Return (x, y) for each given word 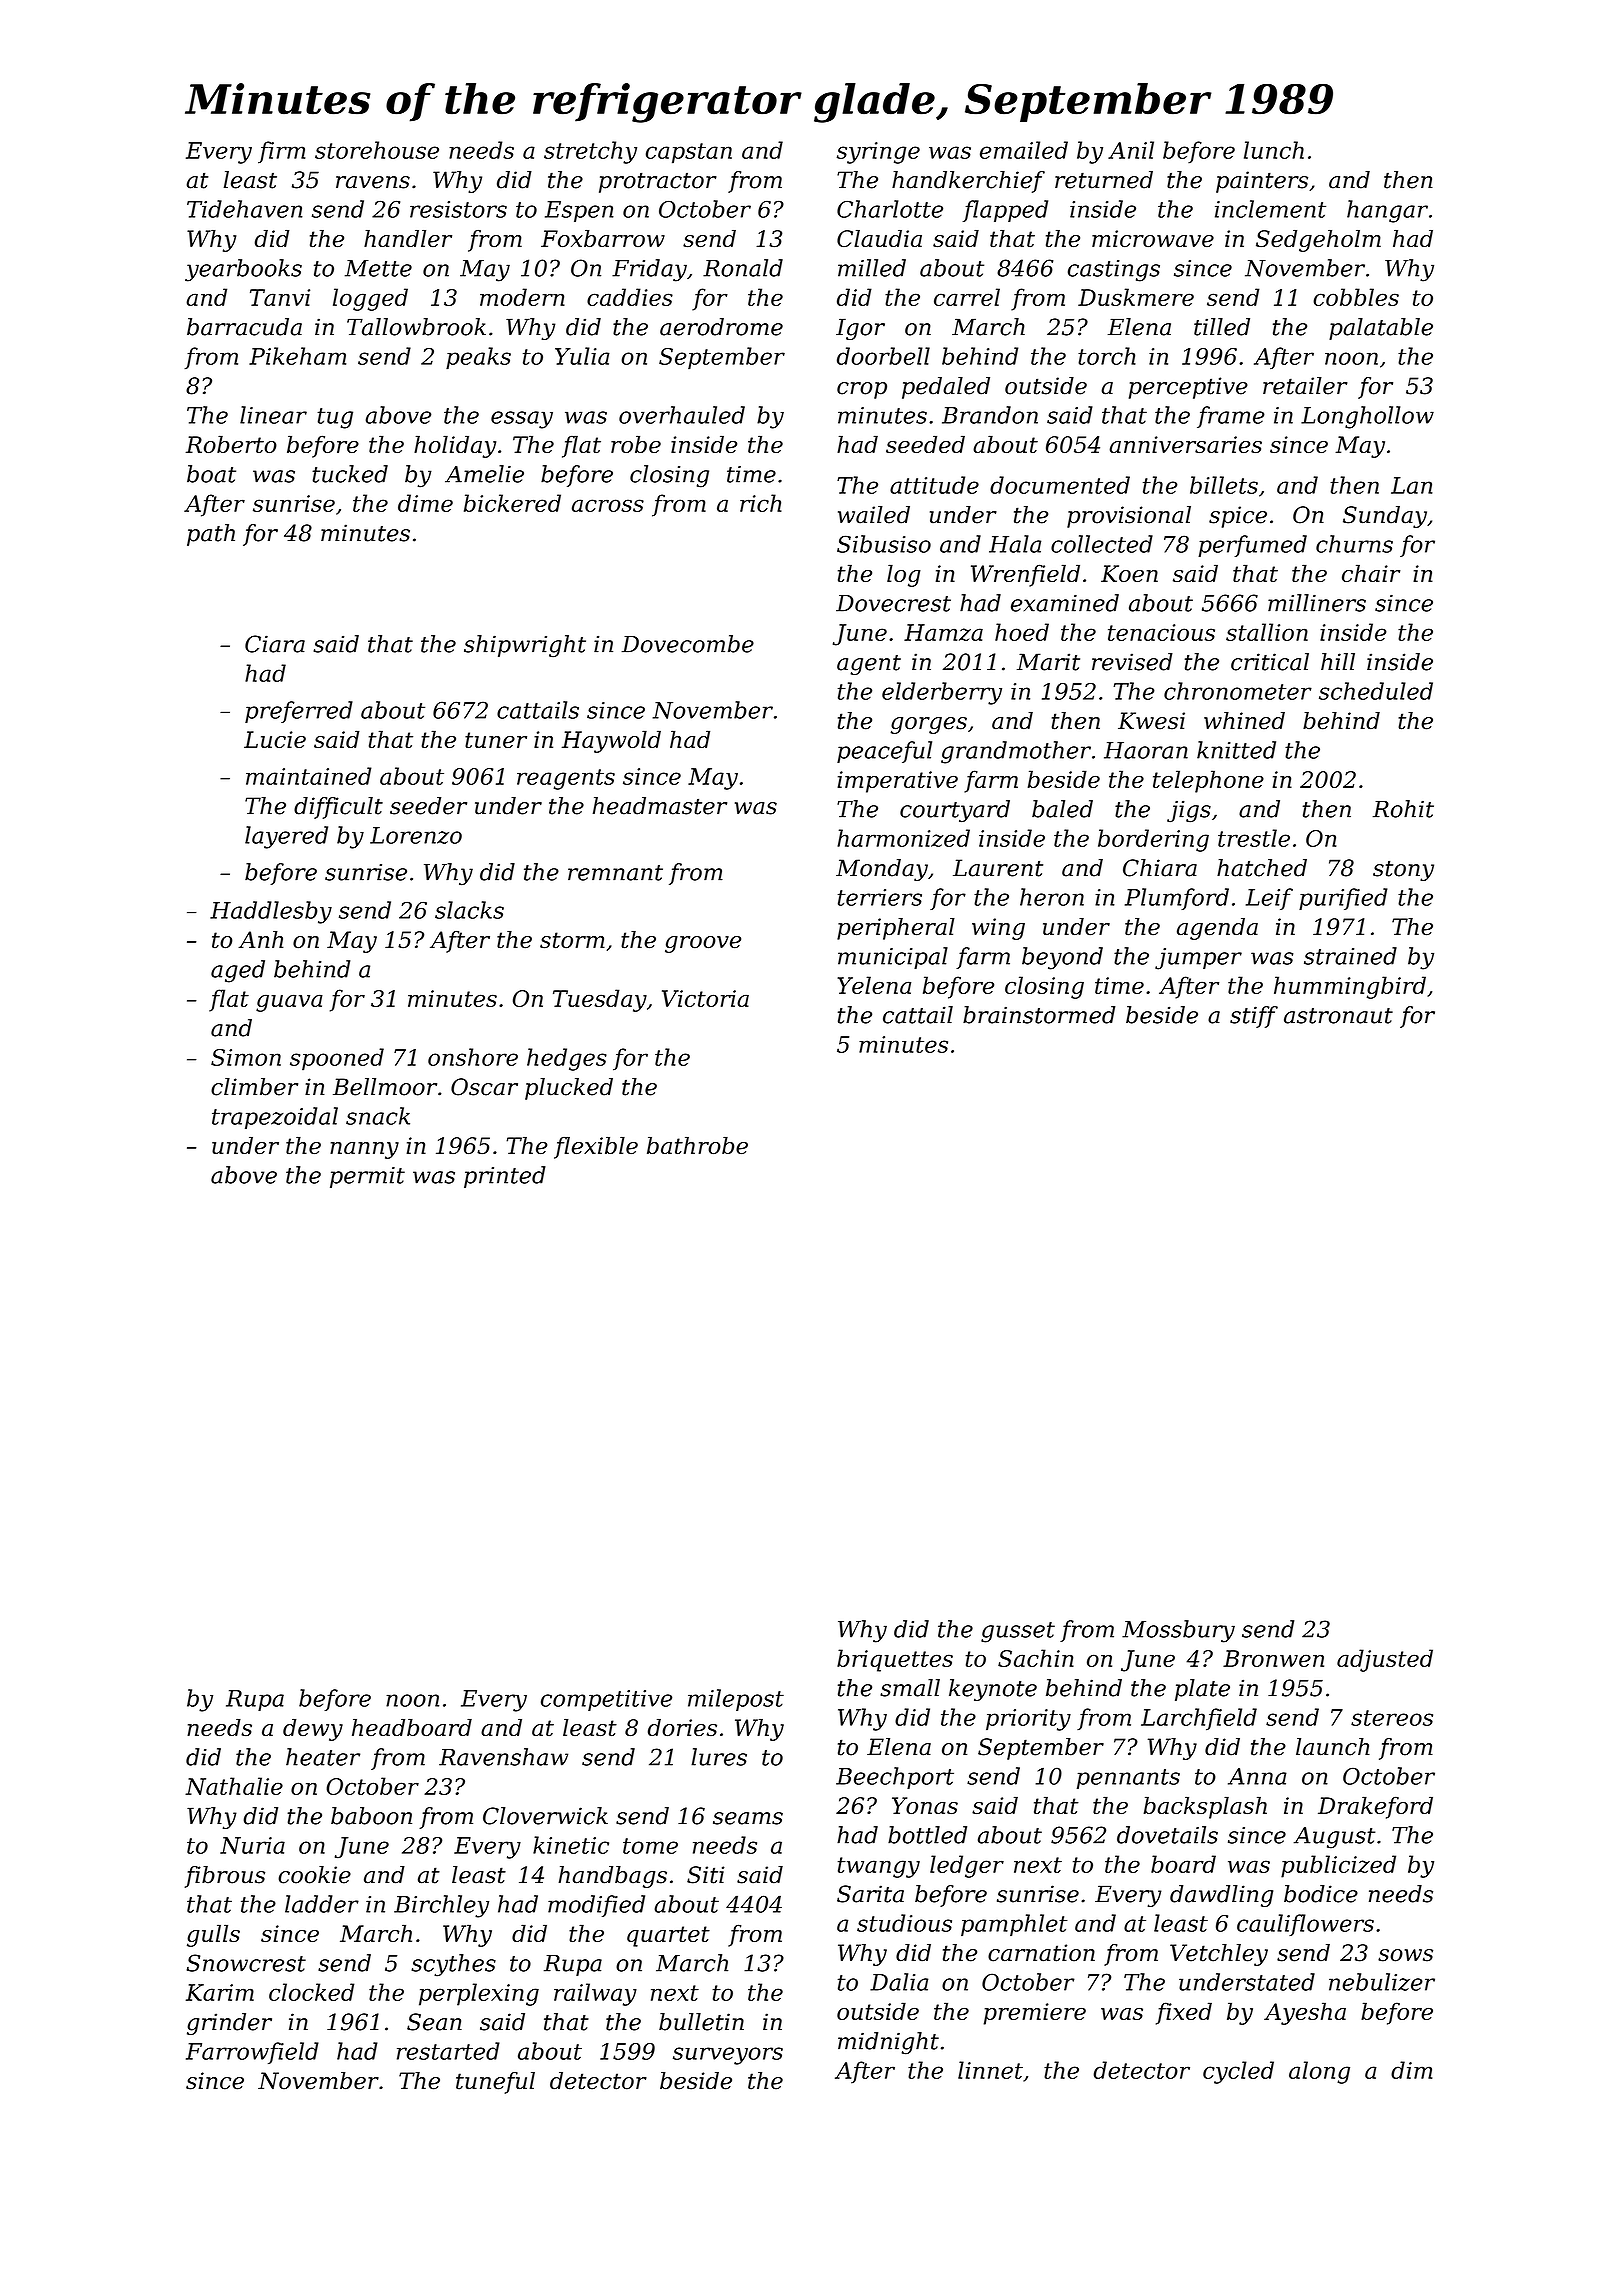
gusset (1018, 1632)
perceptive (1188, 388)
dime (425, 503)
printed (505, 1177)
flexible (596, 1148)
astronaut (1338, 1016)
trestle (1254, 838)
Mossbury (1178, 1631)
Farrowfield (252, 2053)
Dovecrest (893, 603)
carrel (967, 297)
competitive (606, 1700)
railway (595, 1994)
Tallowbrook (416, 327)
